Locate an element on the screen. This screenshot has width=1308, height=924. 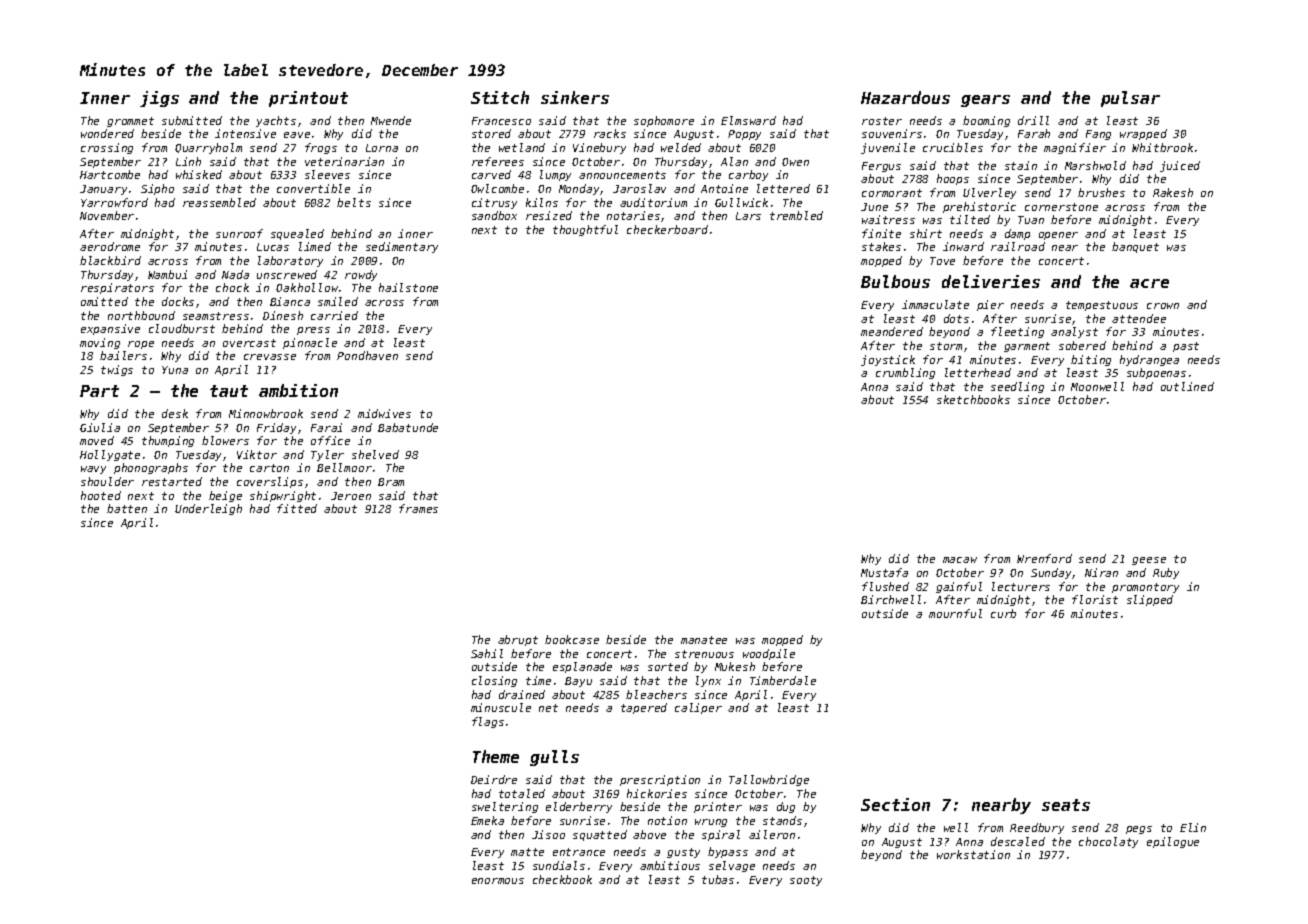
cornerstone is located at coordinates (1061, 207).
